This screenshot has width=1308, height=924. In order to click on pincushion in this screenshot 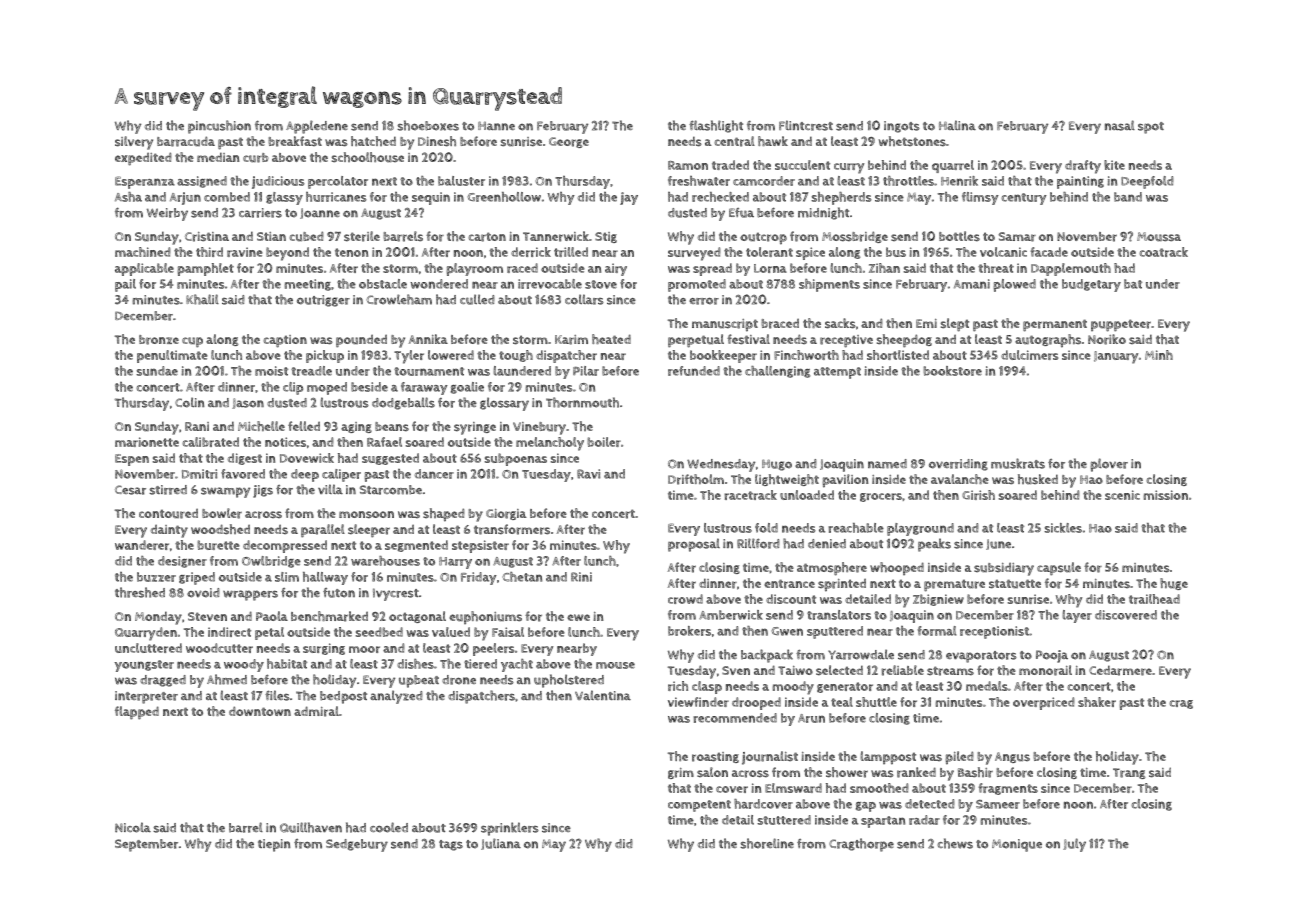, I will do `click(219, 127)`.
